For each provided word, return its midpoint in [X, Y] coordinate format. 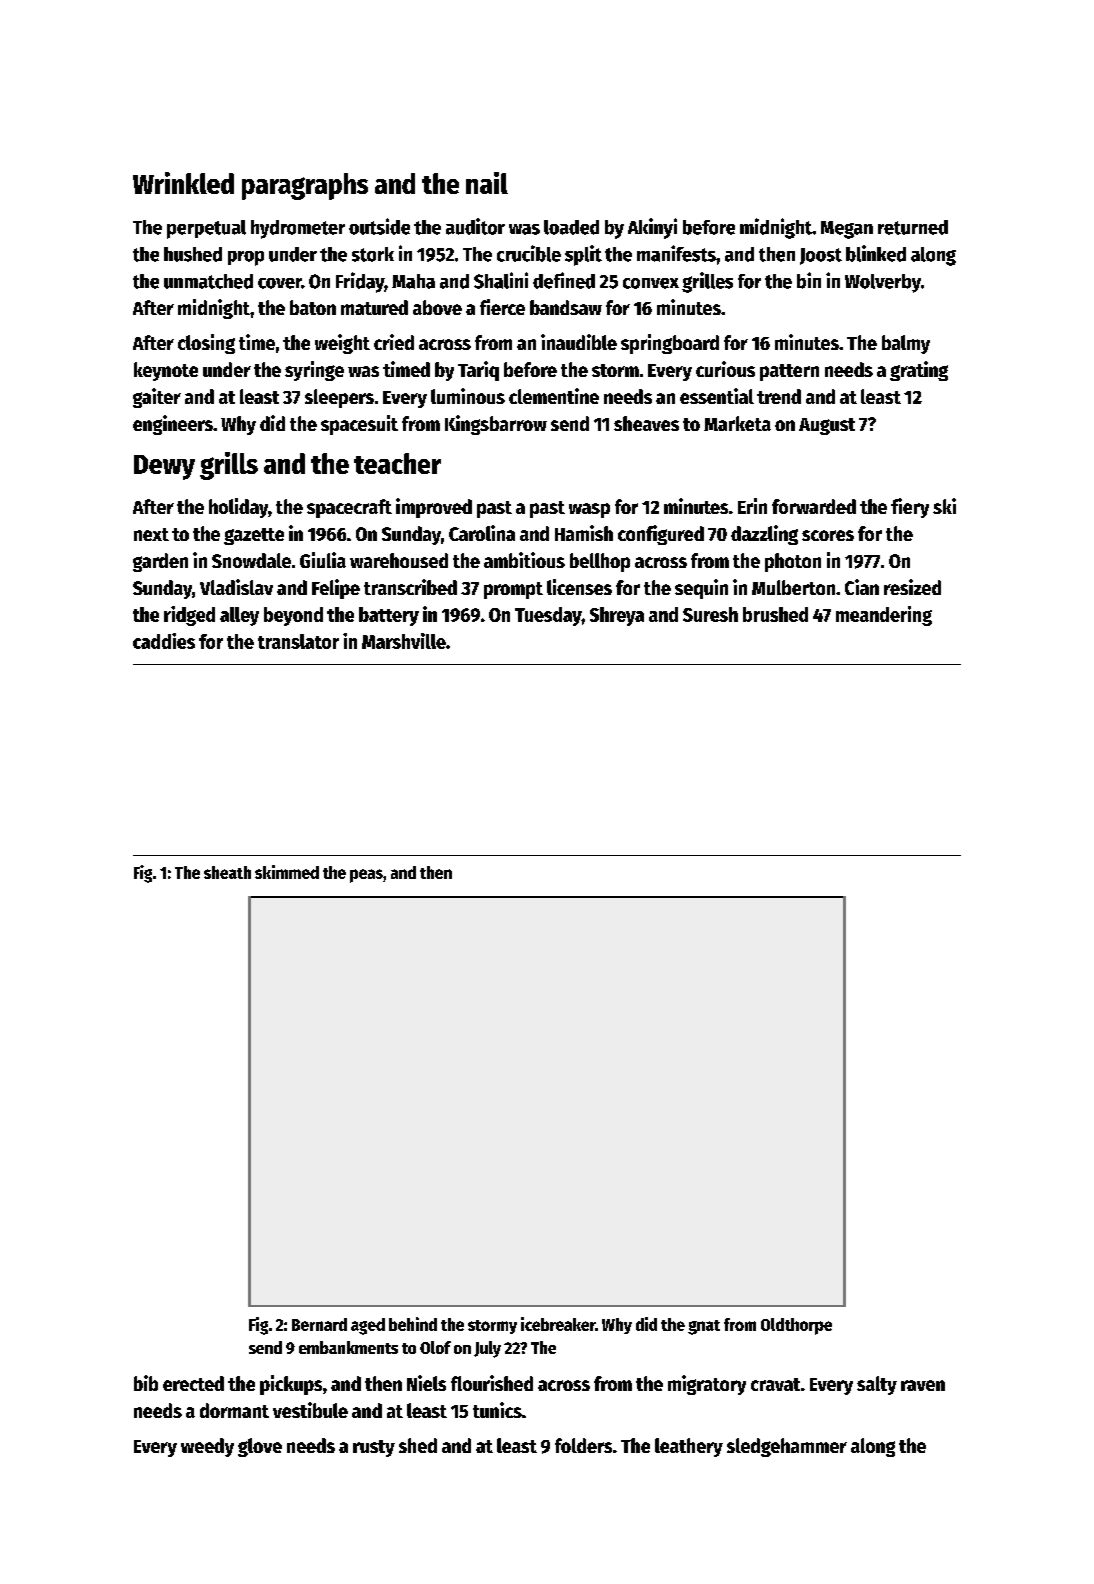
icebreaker [558, 1324]
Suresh [710, 614]
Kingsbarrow [496, 425]
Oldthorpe [796, 1326]
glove [260, 1447]
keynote [166, 371]
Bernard [319, 1324]
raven [923, 1385]
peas [366, 876]
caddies [164, 641]
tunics [497, 1410]
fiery [910, 508]
